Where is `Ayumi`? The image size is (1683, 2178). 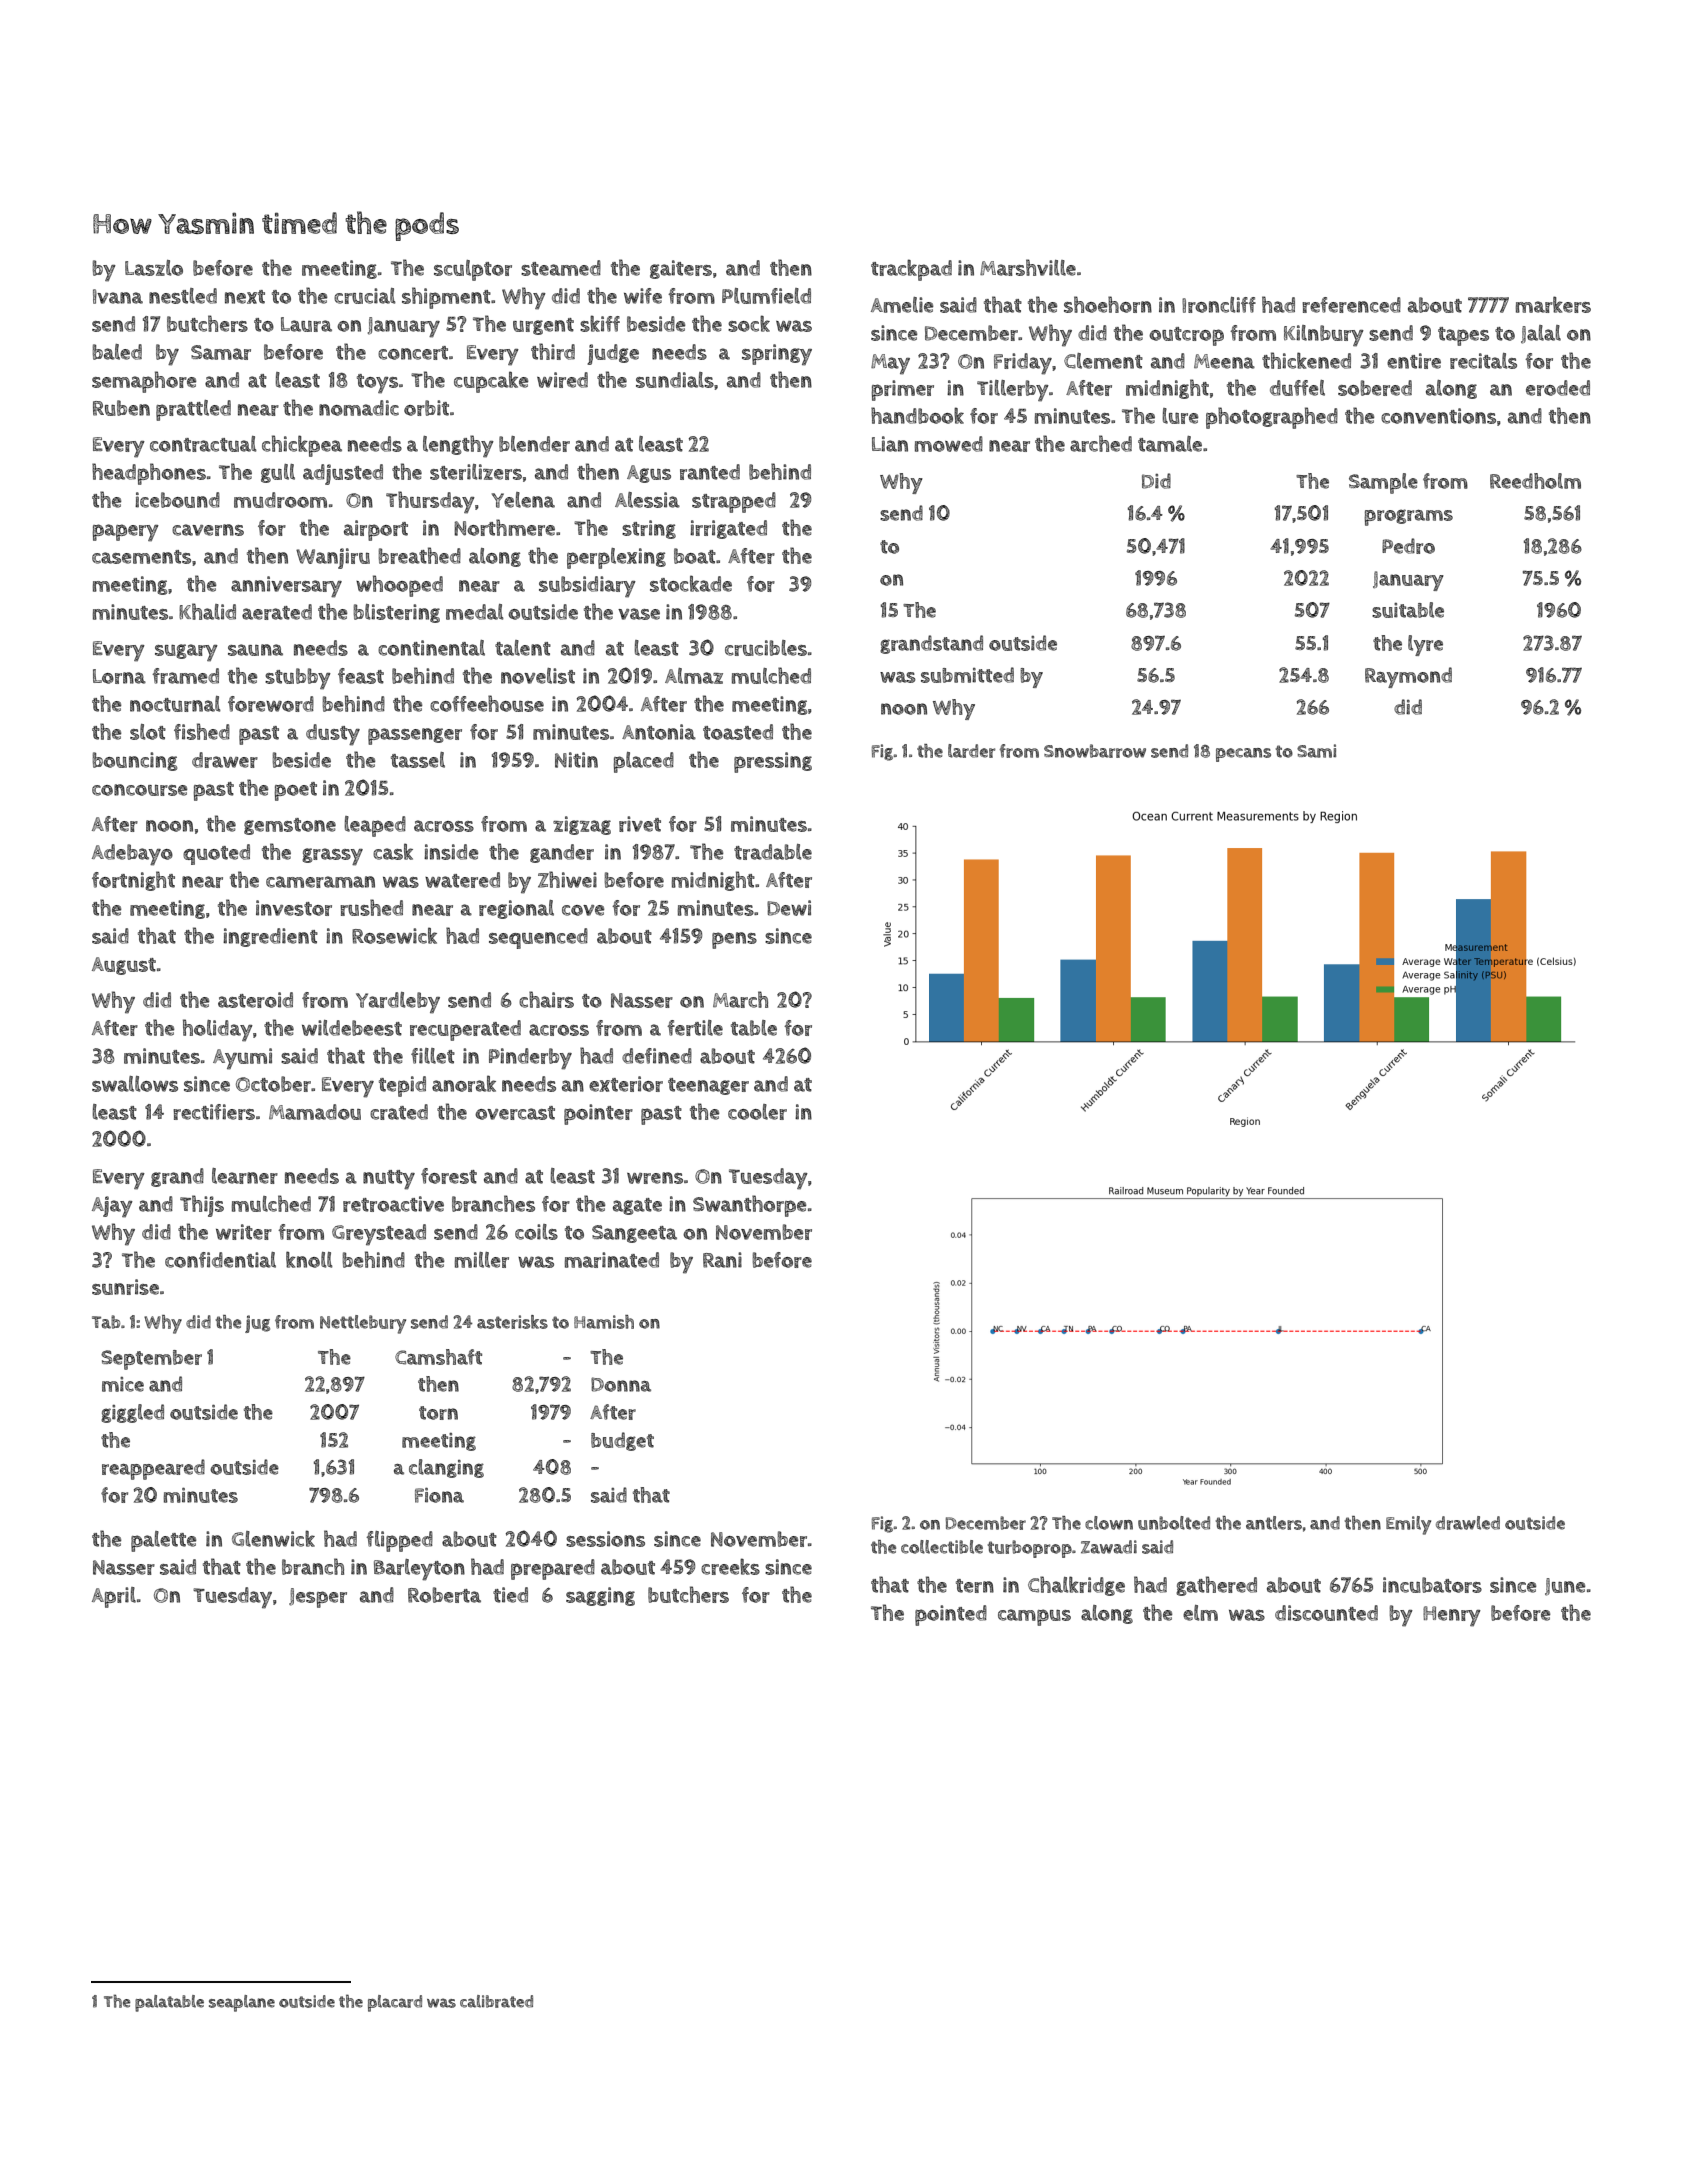 Ayumi is located at coordinates (242, 1059).
